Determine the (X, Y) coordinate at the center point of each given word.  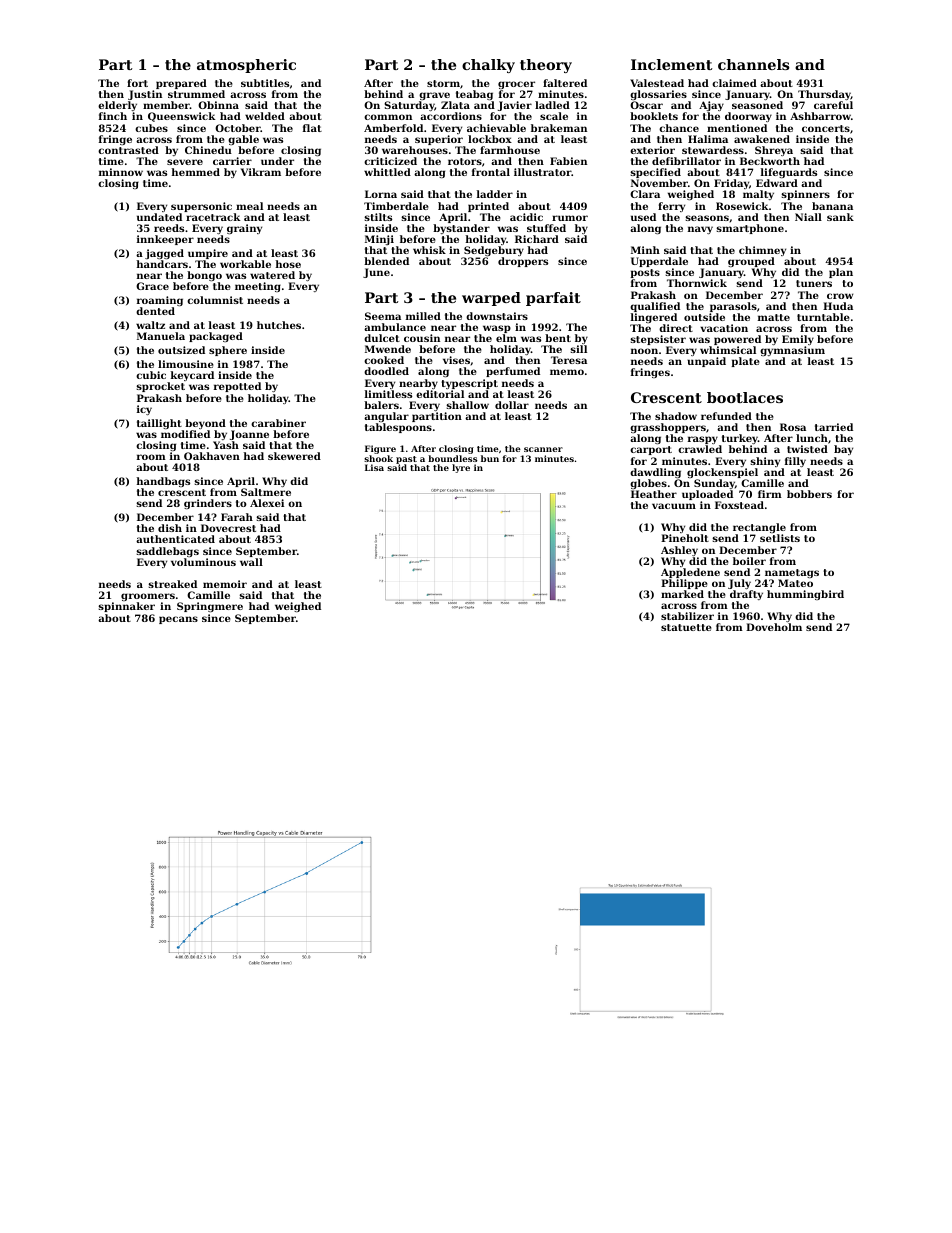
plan (841, 273)
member (166, 105)
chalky (488, 66)
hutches (279, 325)
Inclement (671, 64)
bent (558, 338)
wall (251, 562)
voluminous (203, 562)
